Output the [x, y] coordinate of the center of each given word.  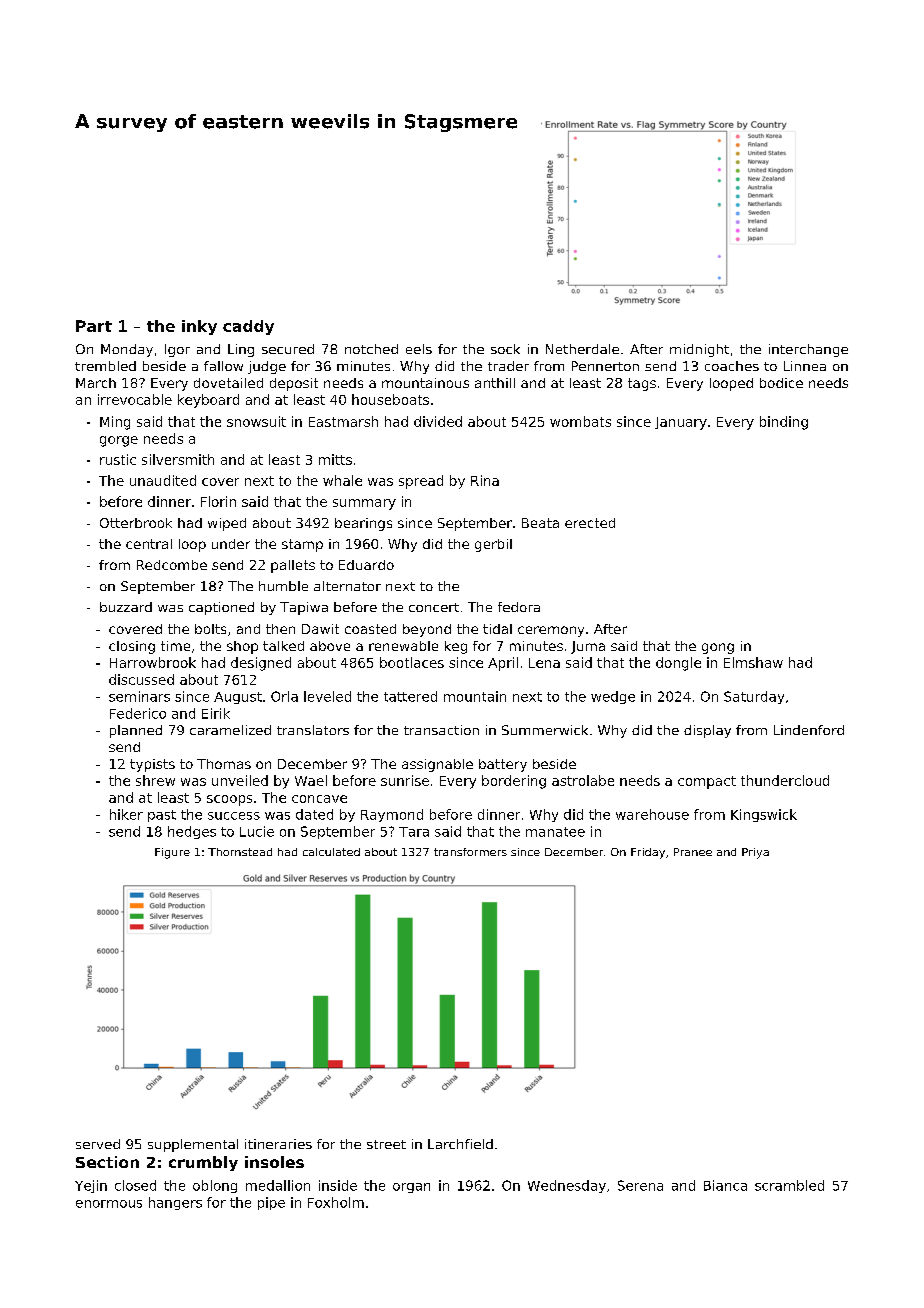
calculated [331, 852]
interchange [808, 350]
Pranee [693, 852]
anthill [495, 383]
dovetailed [228, 383]
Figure [172, 853]
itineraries [278, 1144]
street [386, 1144]
